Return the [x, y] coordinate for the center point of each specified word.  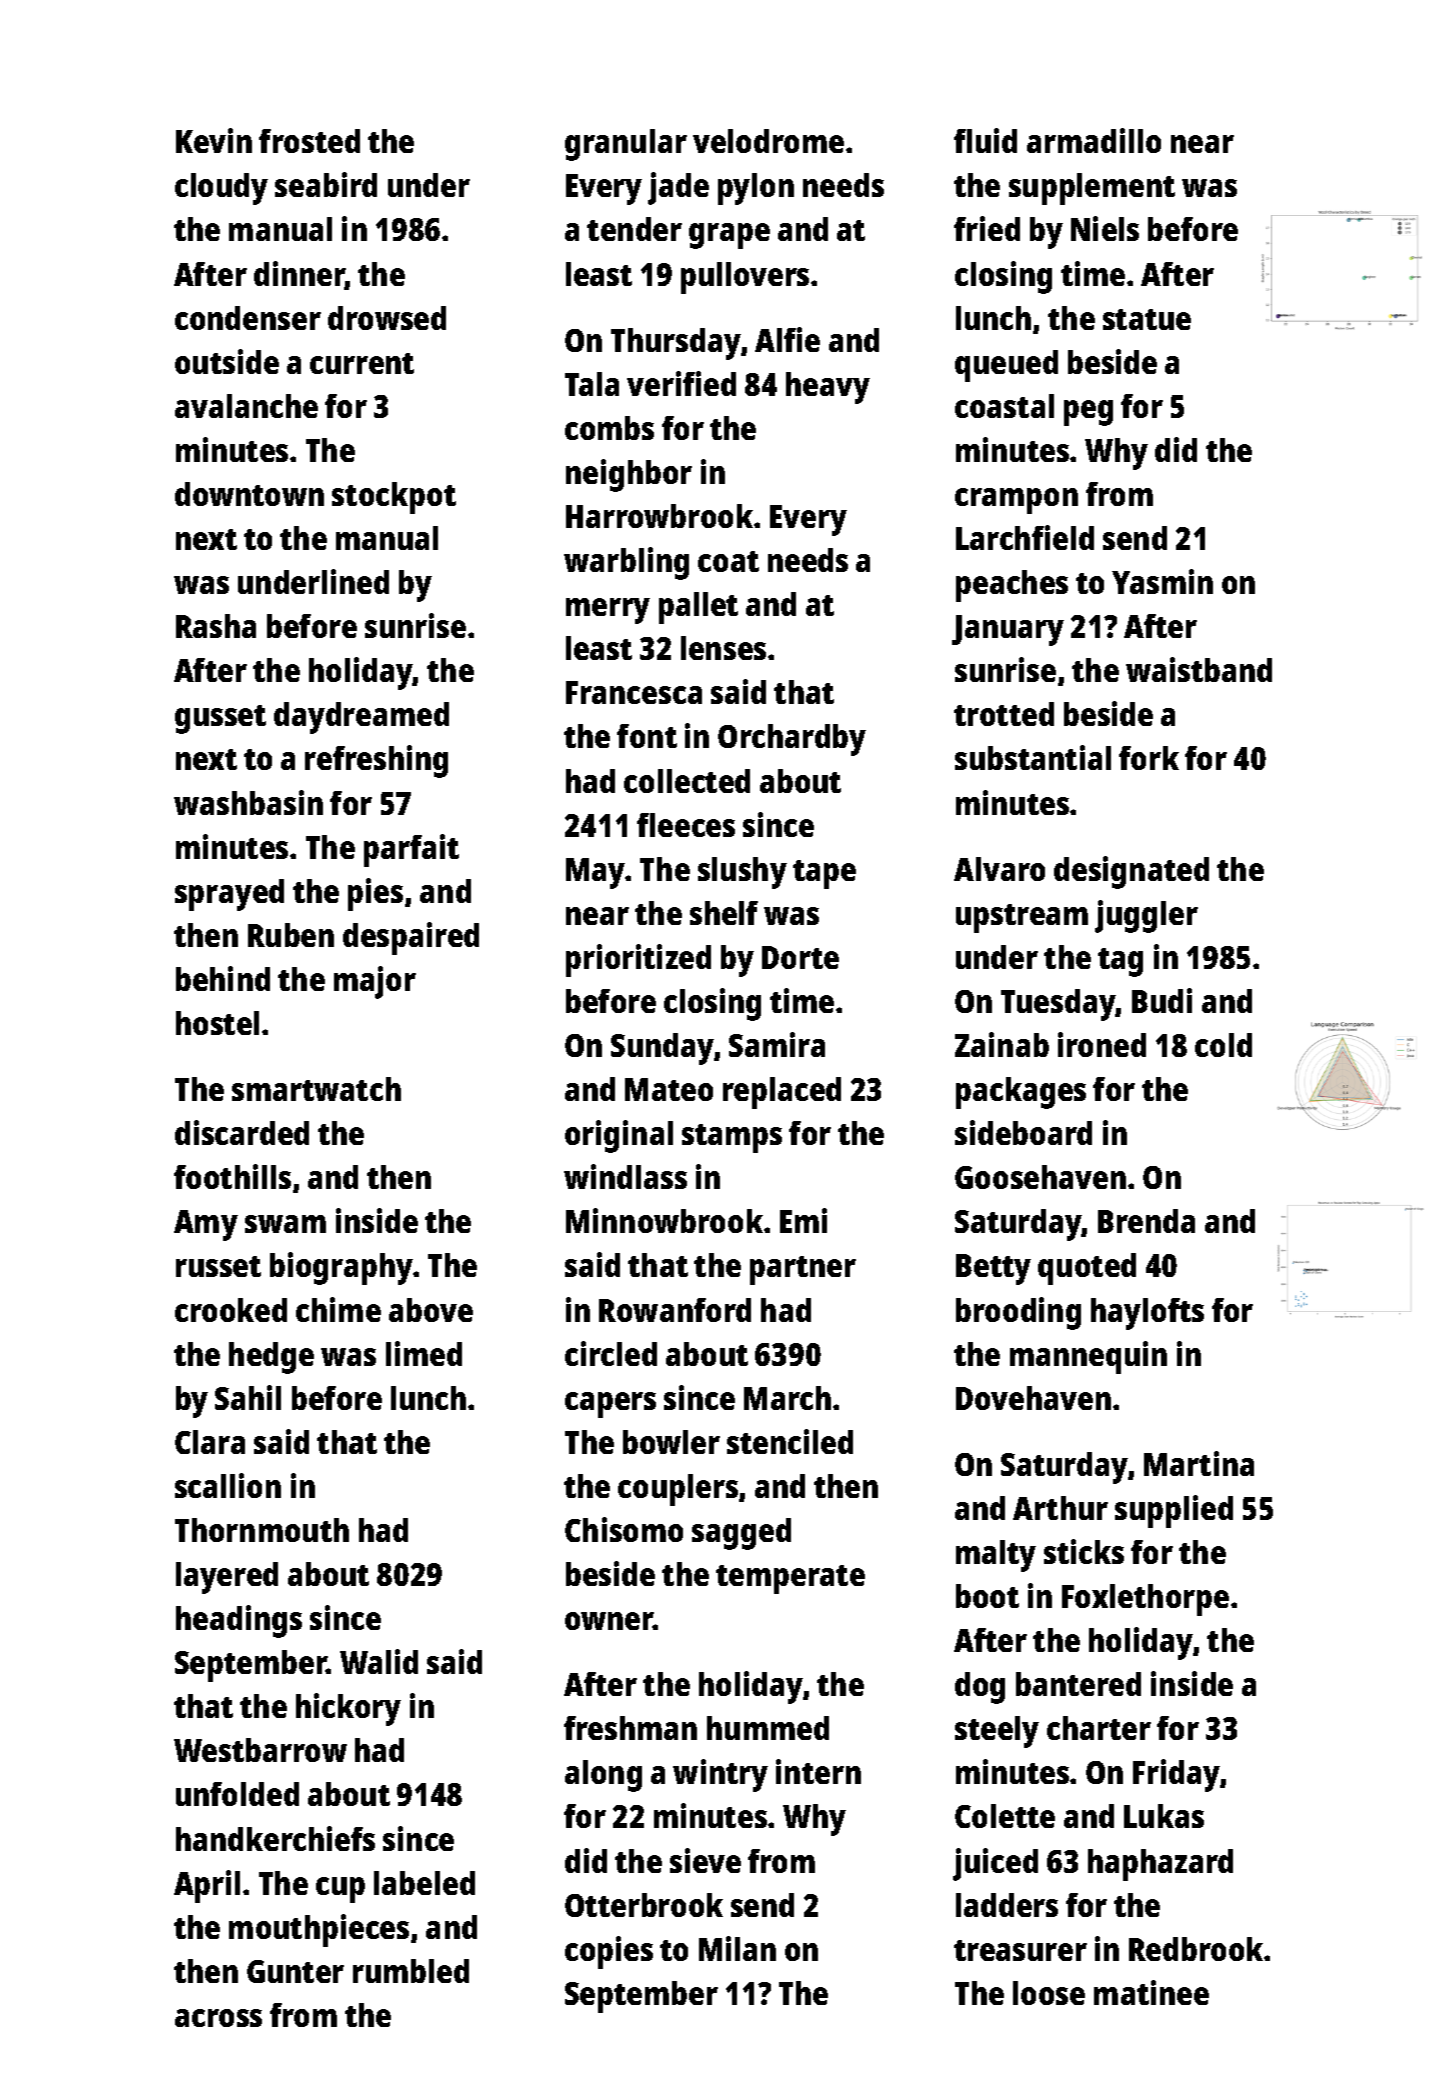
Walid [379, 1661]
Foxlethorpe [1145, 1600]
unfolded [237, 1794]
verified [681, 383]
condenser [248, 318]
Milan [737, 1948]
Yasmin [1162, 581]
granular [626, 145]
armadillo [1094, 140]
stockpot [394, 498]
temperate [790, 1579]
